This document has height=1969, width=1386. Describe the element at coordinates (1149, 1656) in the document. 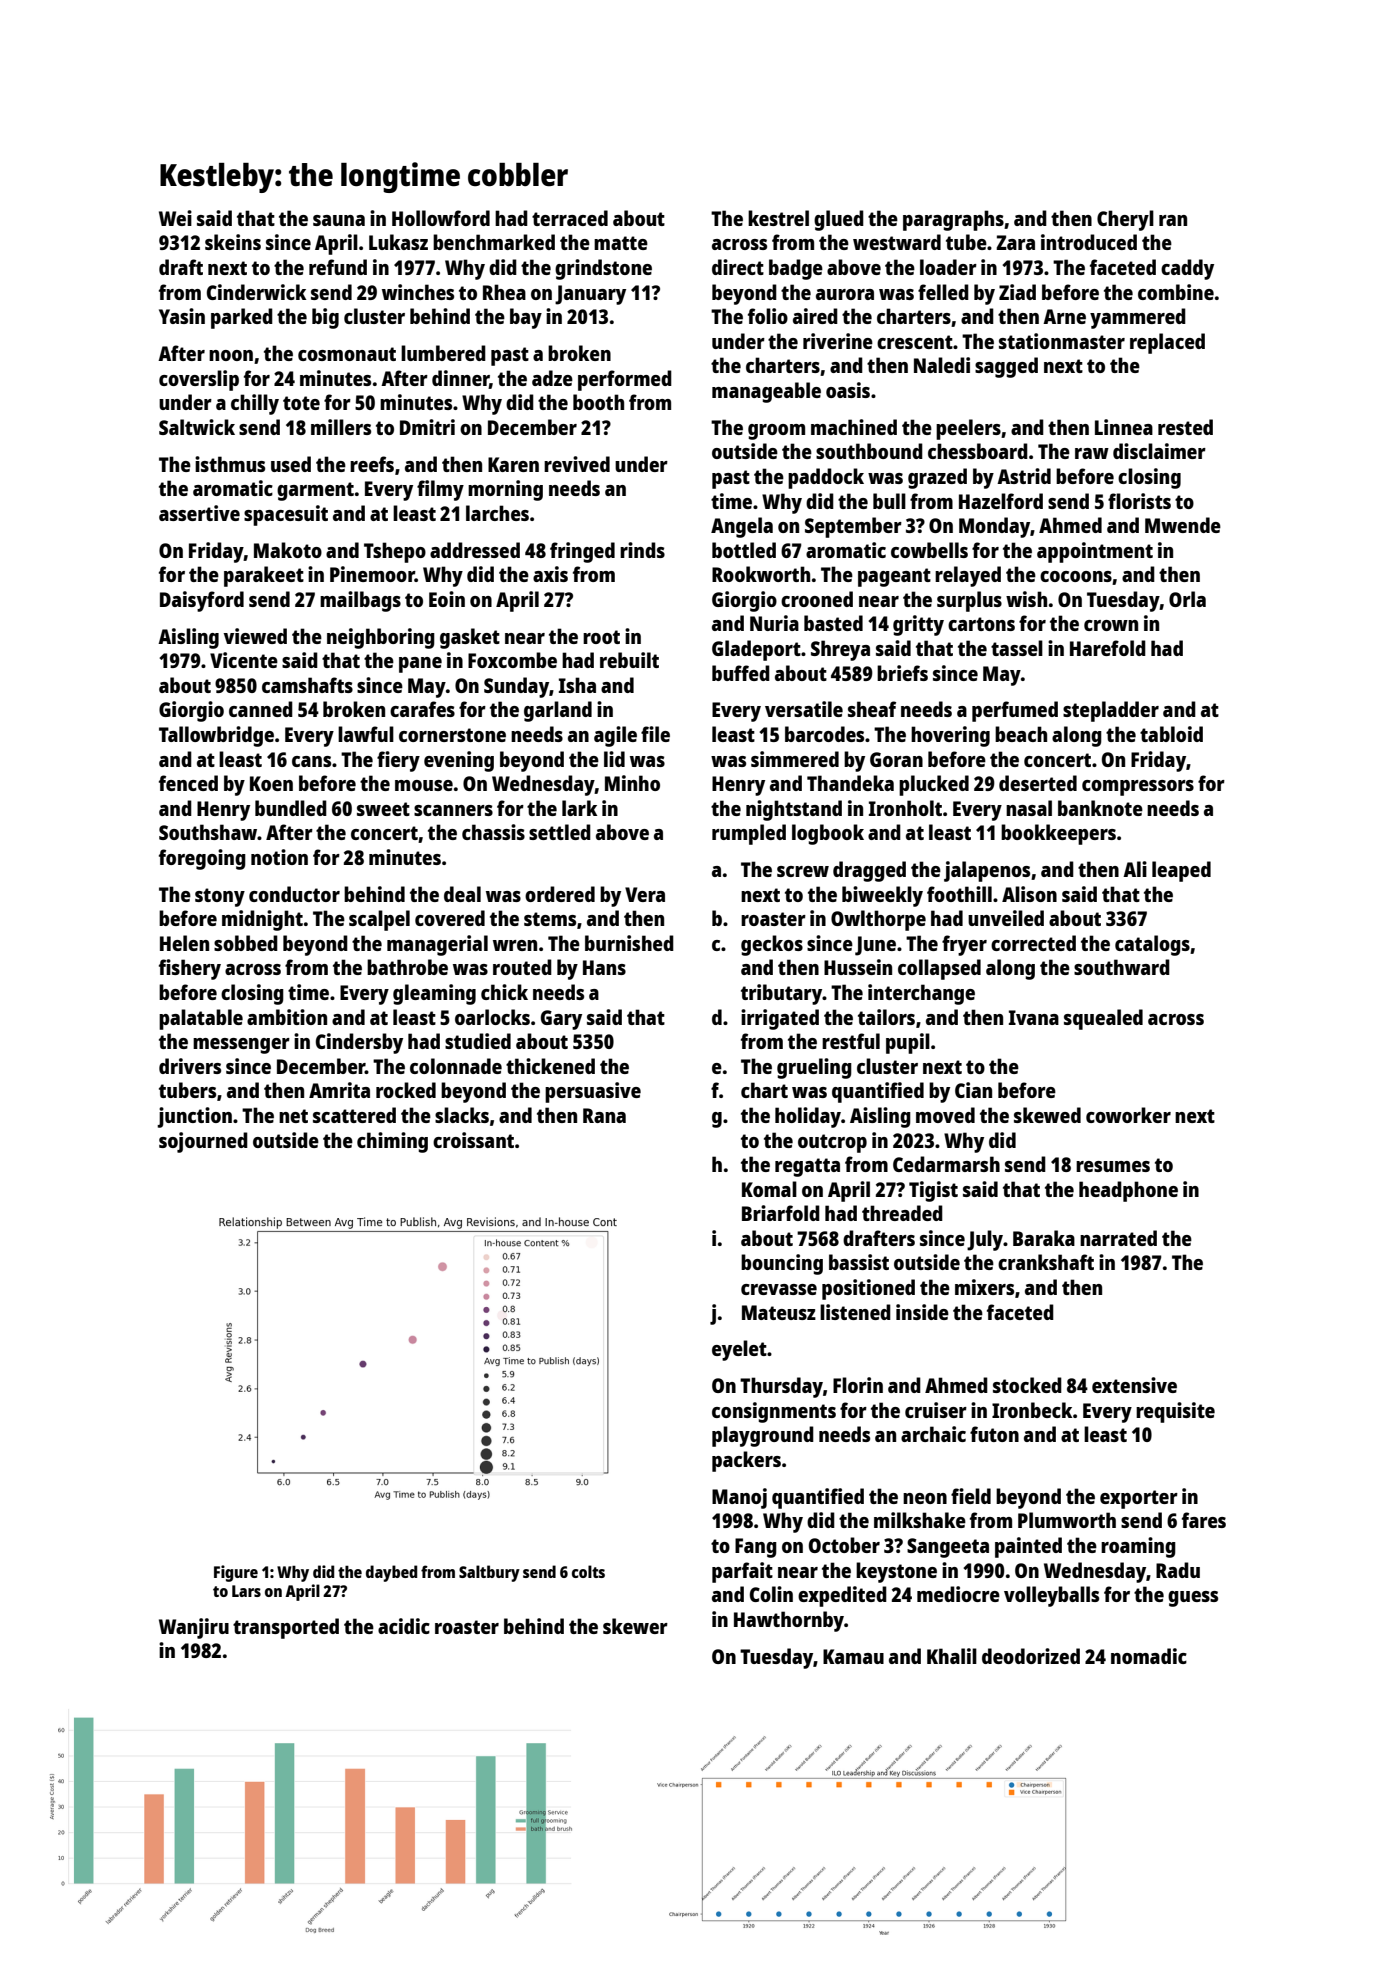

I see `nomadic` at that location.
